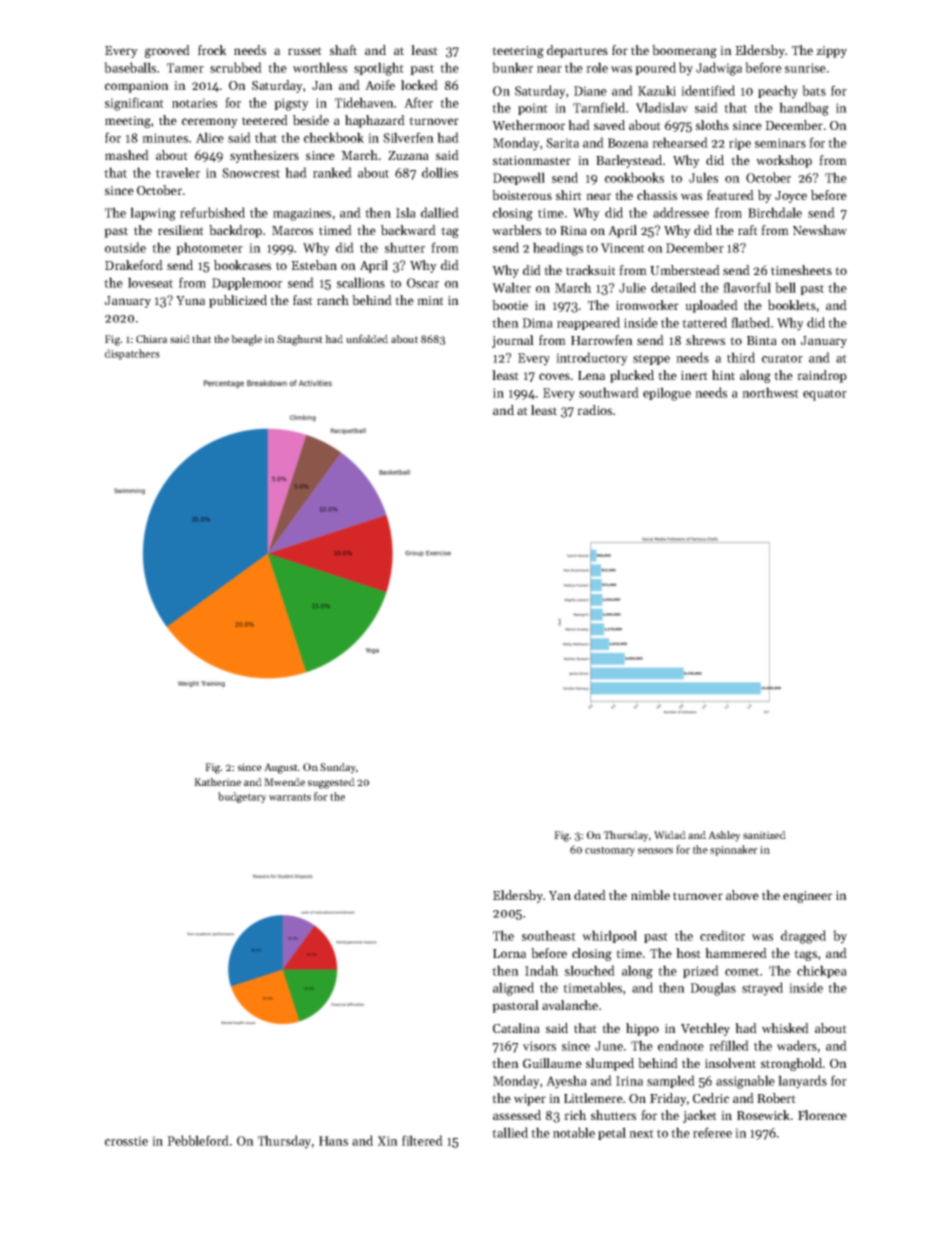  What do you see at coordinates (610, 851) in the screenshot?
I see `customary` at bounding box center [610, 851].
